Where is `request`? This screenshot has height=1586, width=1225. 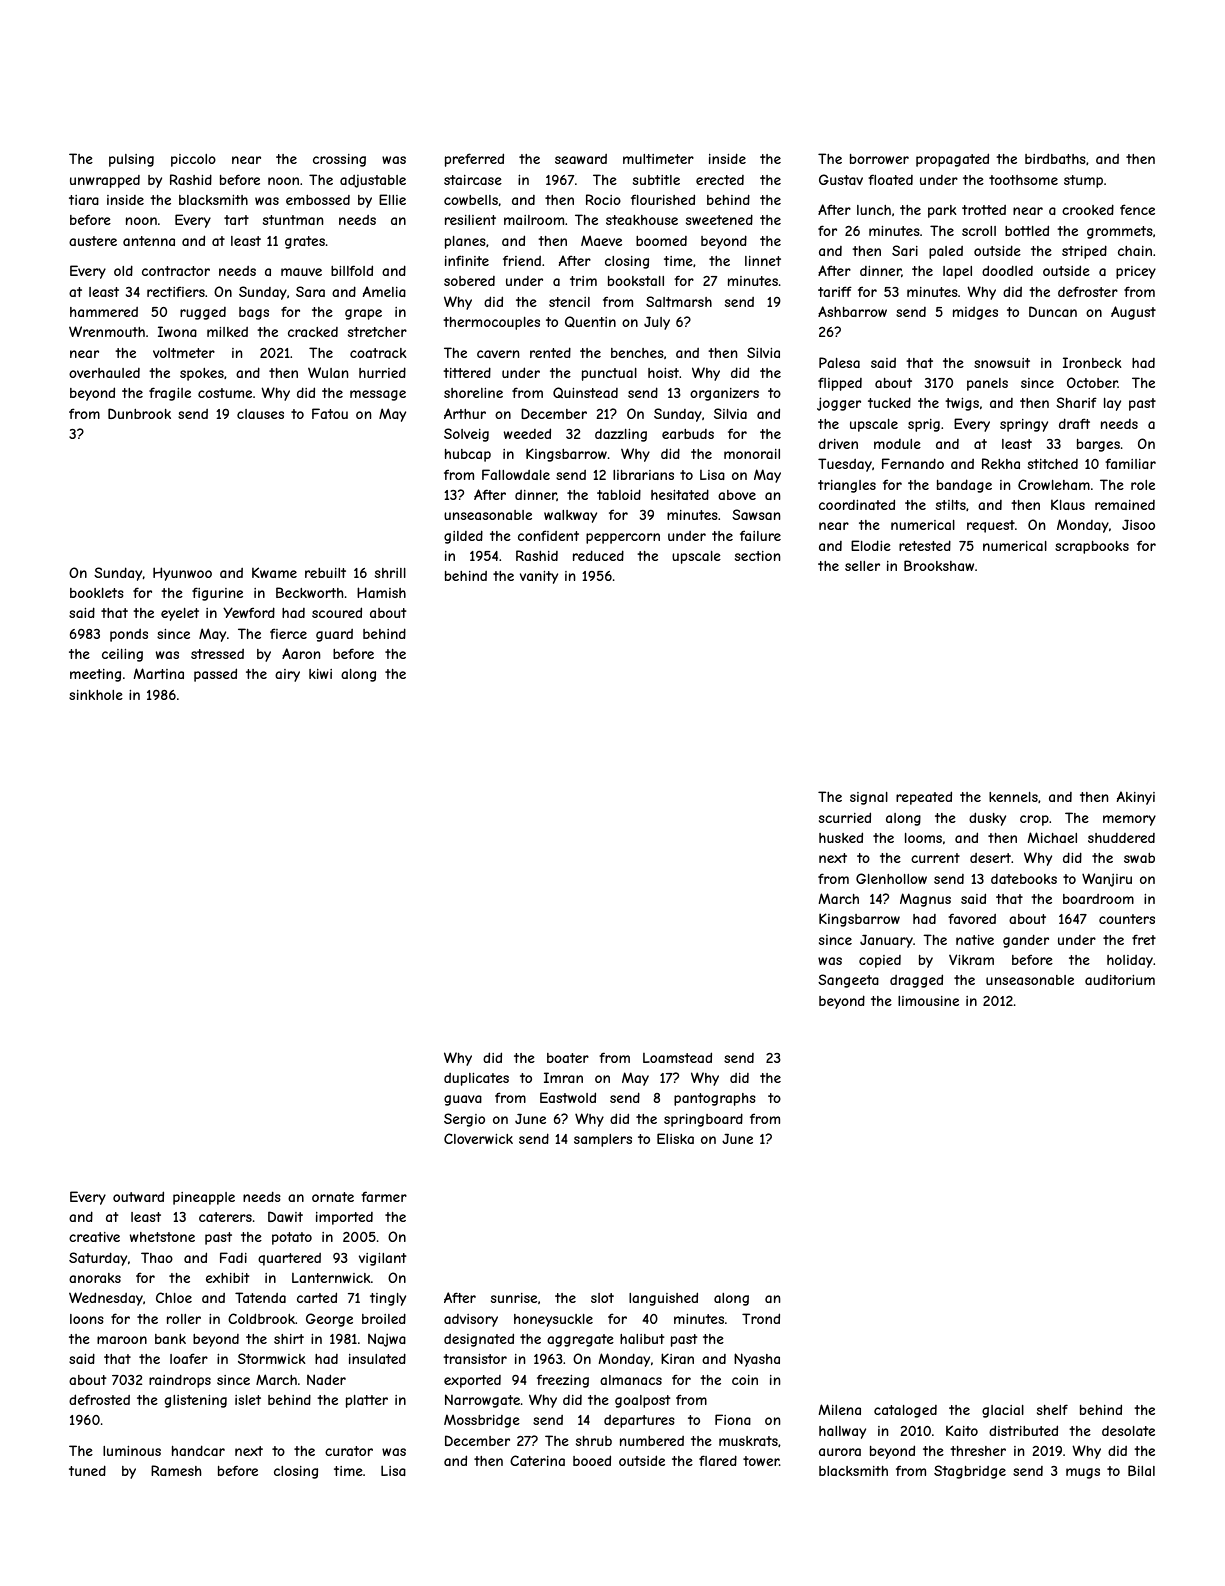
request is located at coordinates (991, 526).
